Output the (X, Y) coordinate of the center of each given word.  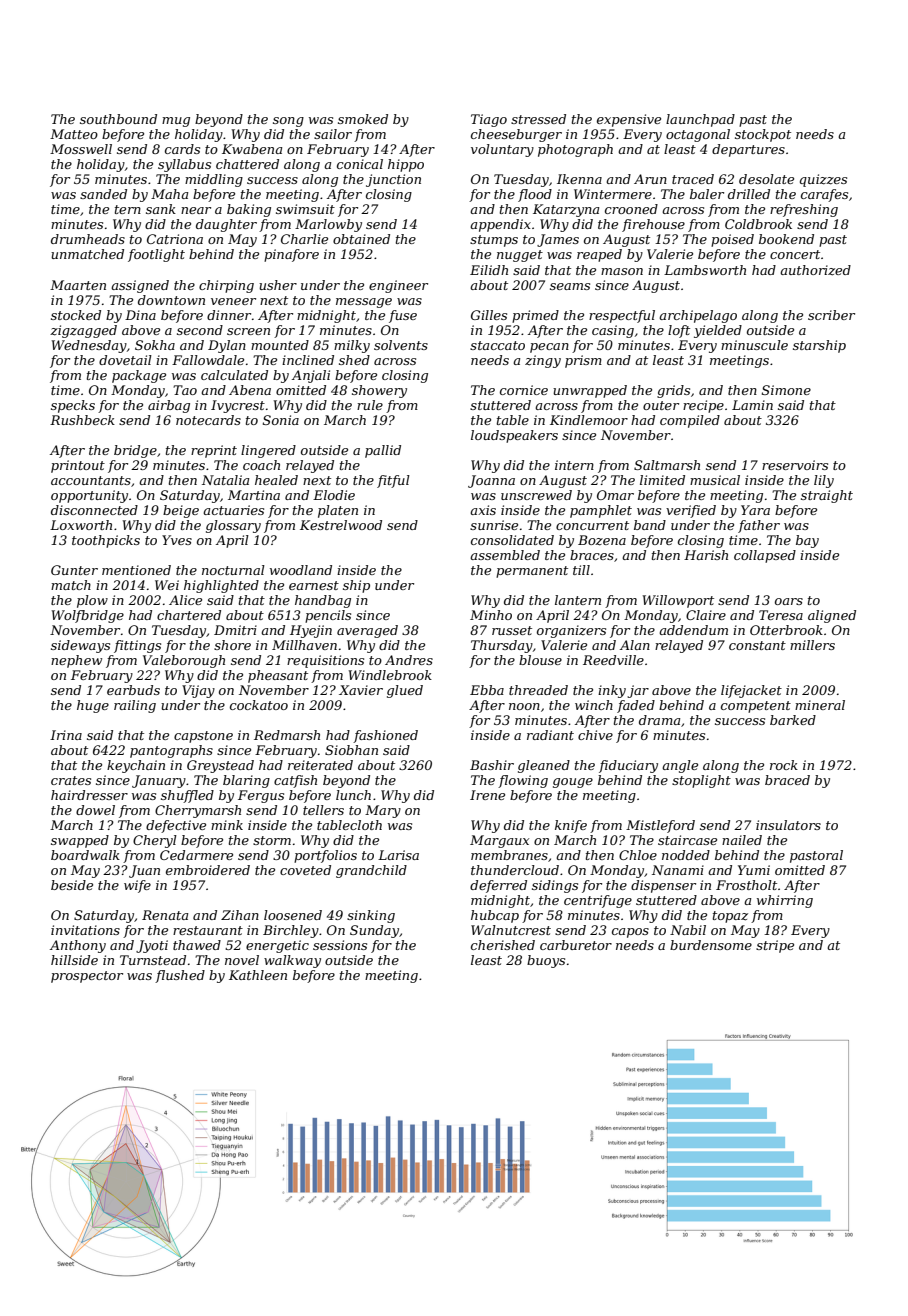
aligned (832, 616)
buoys (546, 961)
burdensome (711, 945)
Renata (165, 915)
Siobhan (351, 750)
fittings (137, 646)
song (288, 122)
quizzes (823, 180)
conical (360, 164)
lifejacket (751, 691)
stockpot (763, 135)
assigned (140, 286)
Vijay (198, 691)
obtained (361, 239)
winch (594, 705)
